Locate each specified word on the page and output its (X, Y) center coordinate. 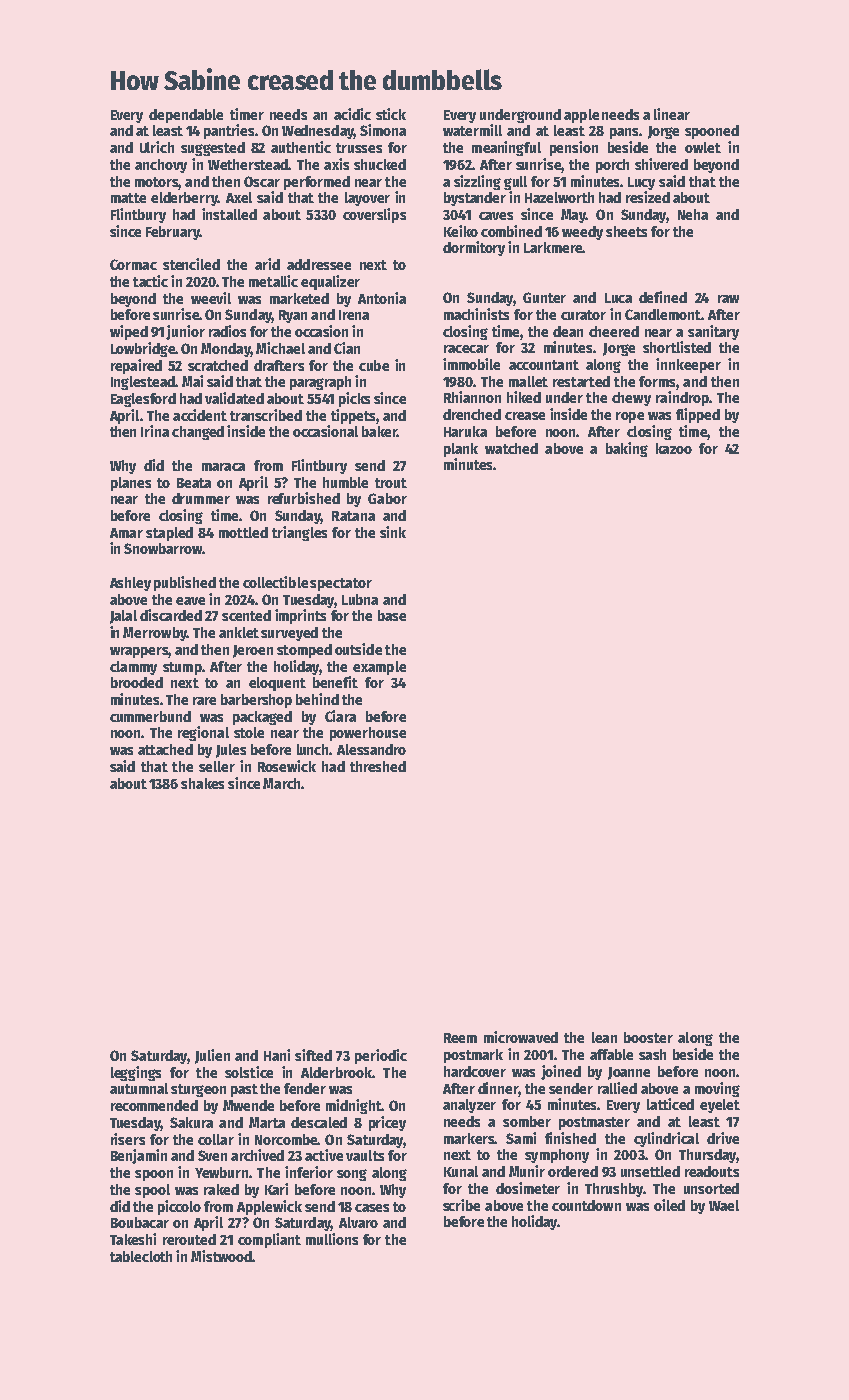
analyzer (469, 1106)
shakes (202, 783)
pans (624, 133)
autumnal (139, 1088)
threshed (378, 766)
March (281, 783)
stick (391, 114)
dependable (186, 116)
